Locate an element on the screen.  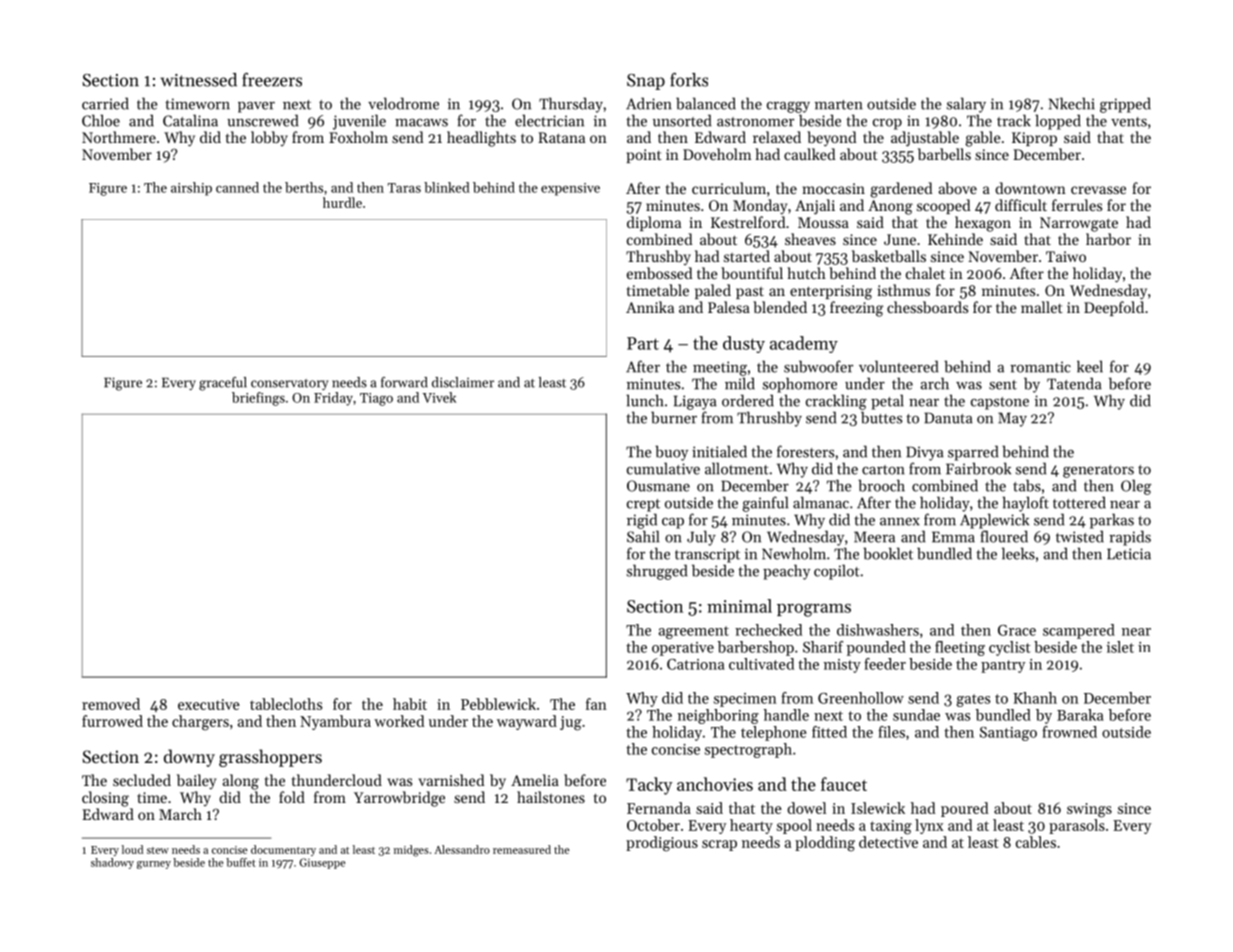
Applewick is located at coordinates (994, 521).
